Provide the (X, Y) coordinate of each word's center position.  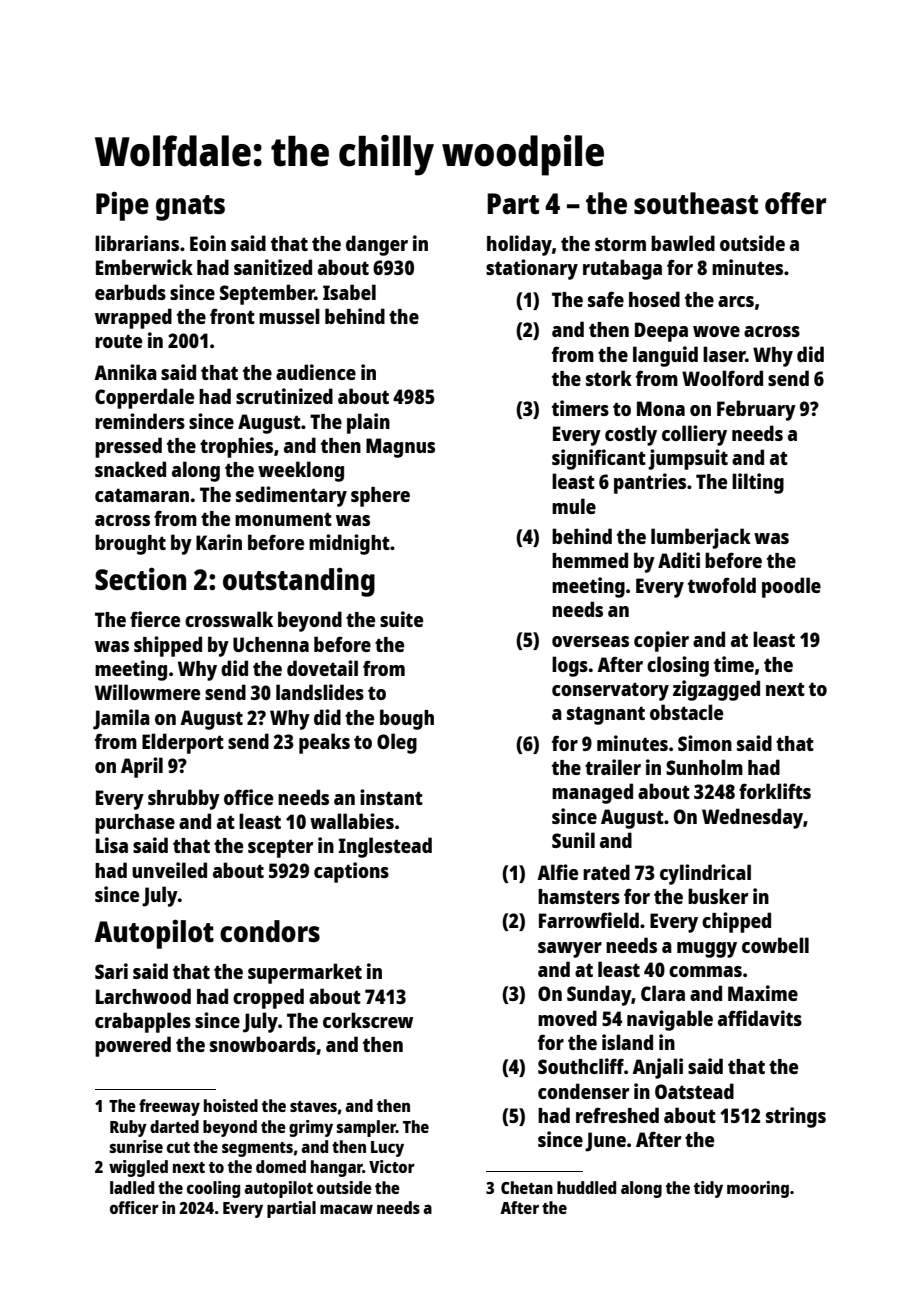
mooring (758, 1189)
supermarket (305, 973)
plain (368, 423)
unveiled (169, 870)
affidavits (760, 1018)
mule (574, 506)
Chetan (527, 1187)
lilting (758, 483)
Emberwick (144, 267)
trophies (236, 447)
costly (631, 435)
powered (133, 1046)
